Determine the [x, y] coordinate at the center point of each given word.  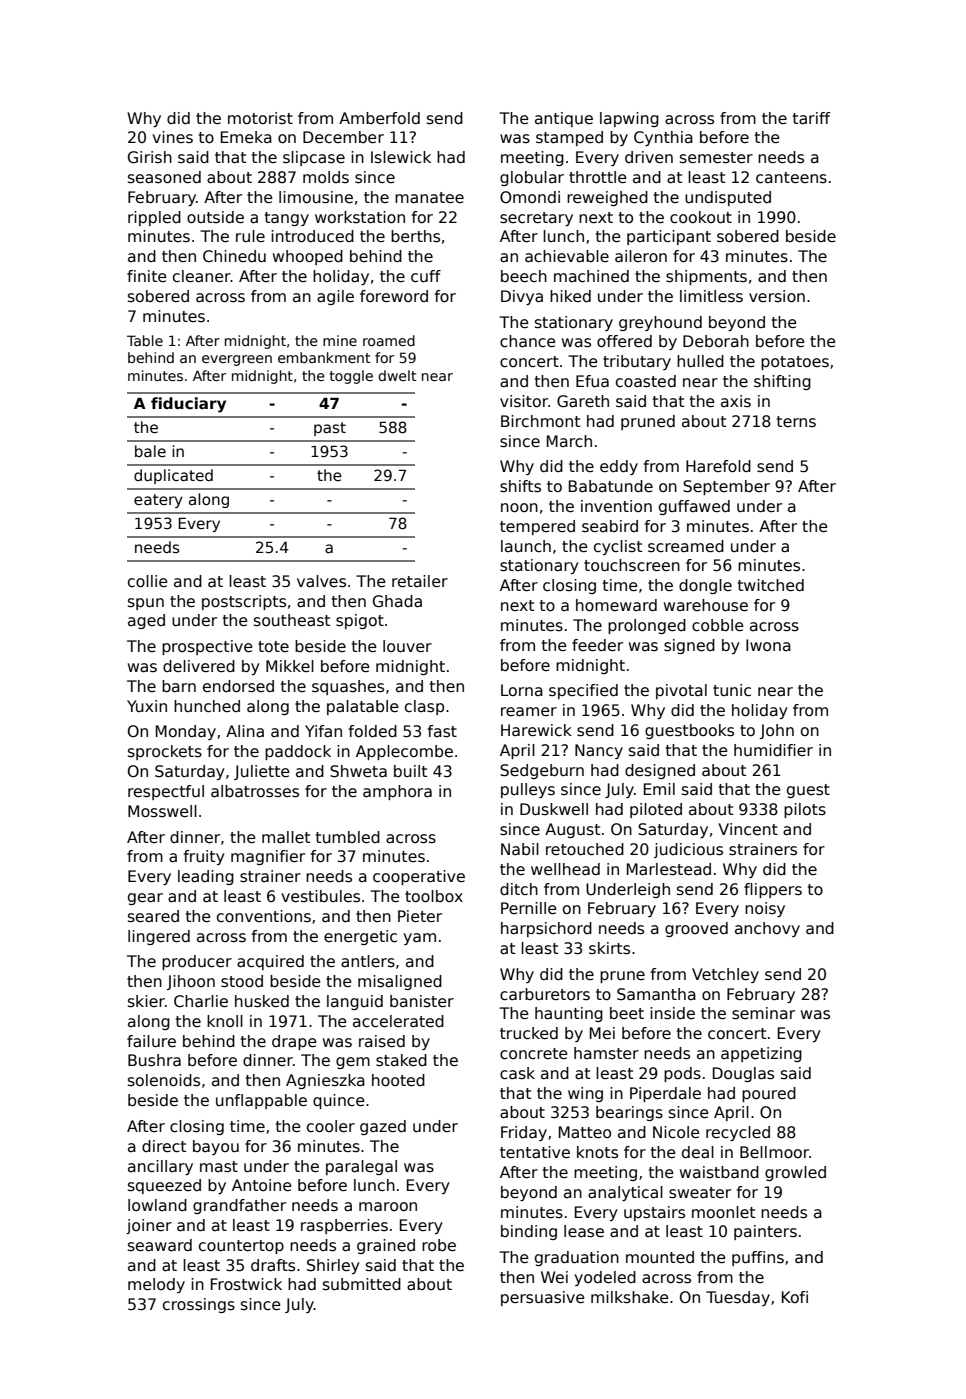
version [777, 296]
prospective [207, 647]
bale [150, 451]
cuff [426, 276]
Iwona [768, 645]
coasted [646, 381]
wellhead [565, 869]
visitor [524, 401]
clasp [424, 707]
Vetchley [725, 975]
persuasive [543, 1298]
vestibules [320, 896]
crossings [199, 1305]
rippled [154, 218]
